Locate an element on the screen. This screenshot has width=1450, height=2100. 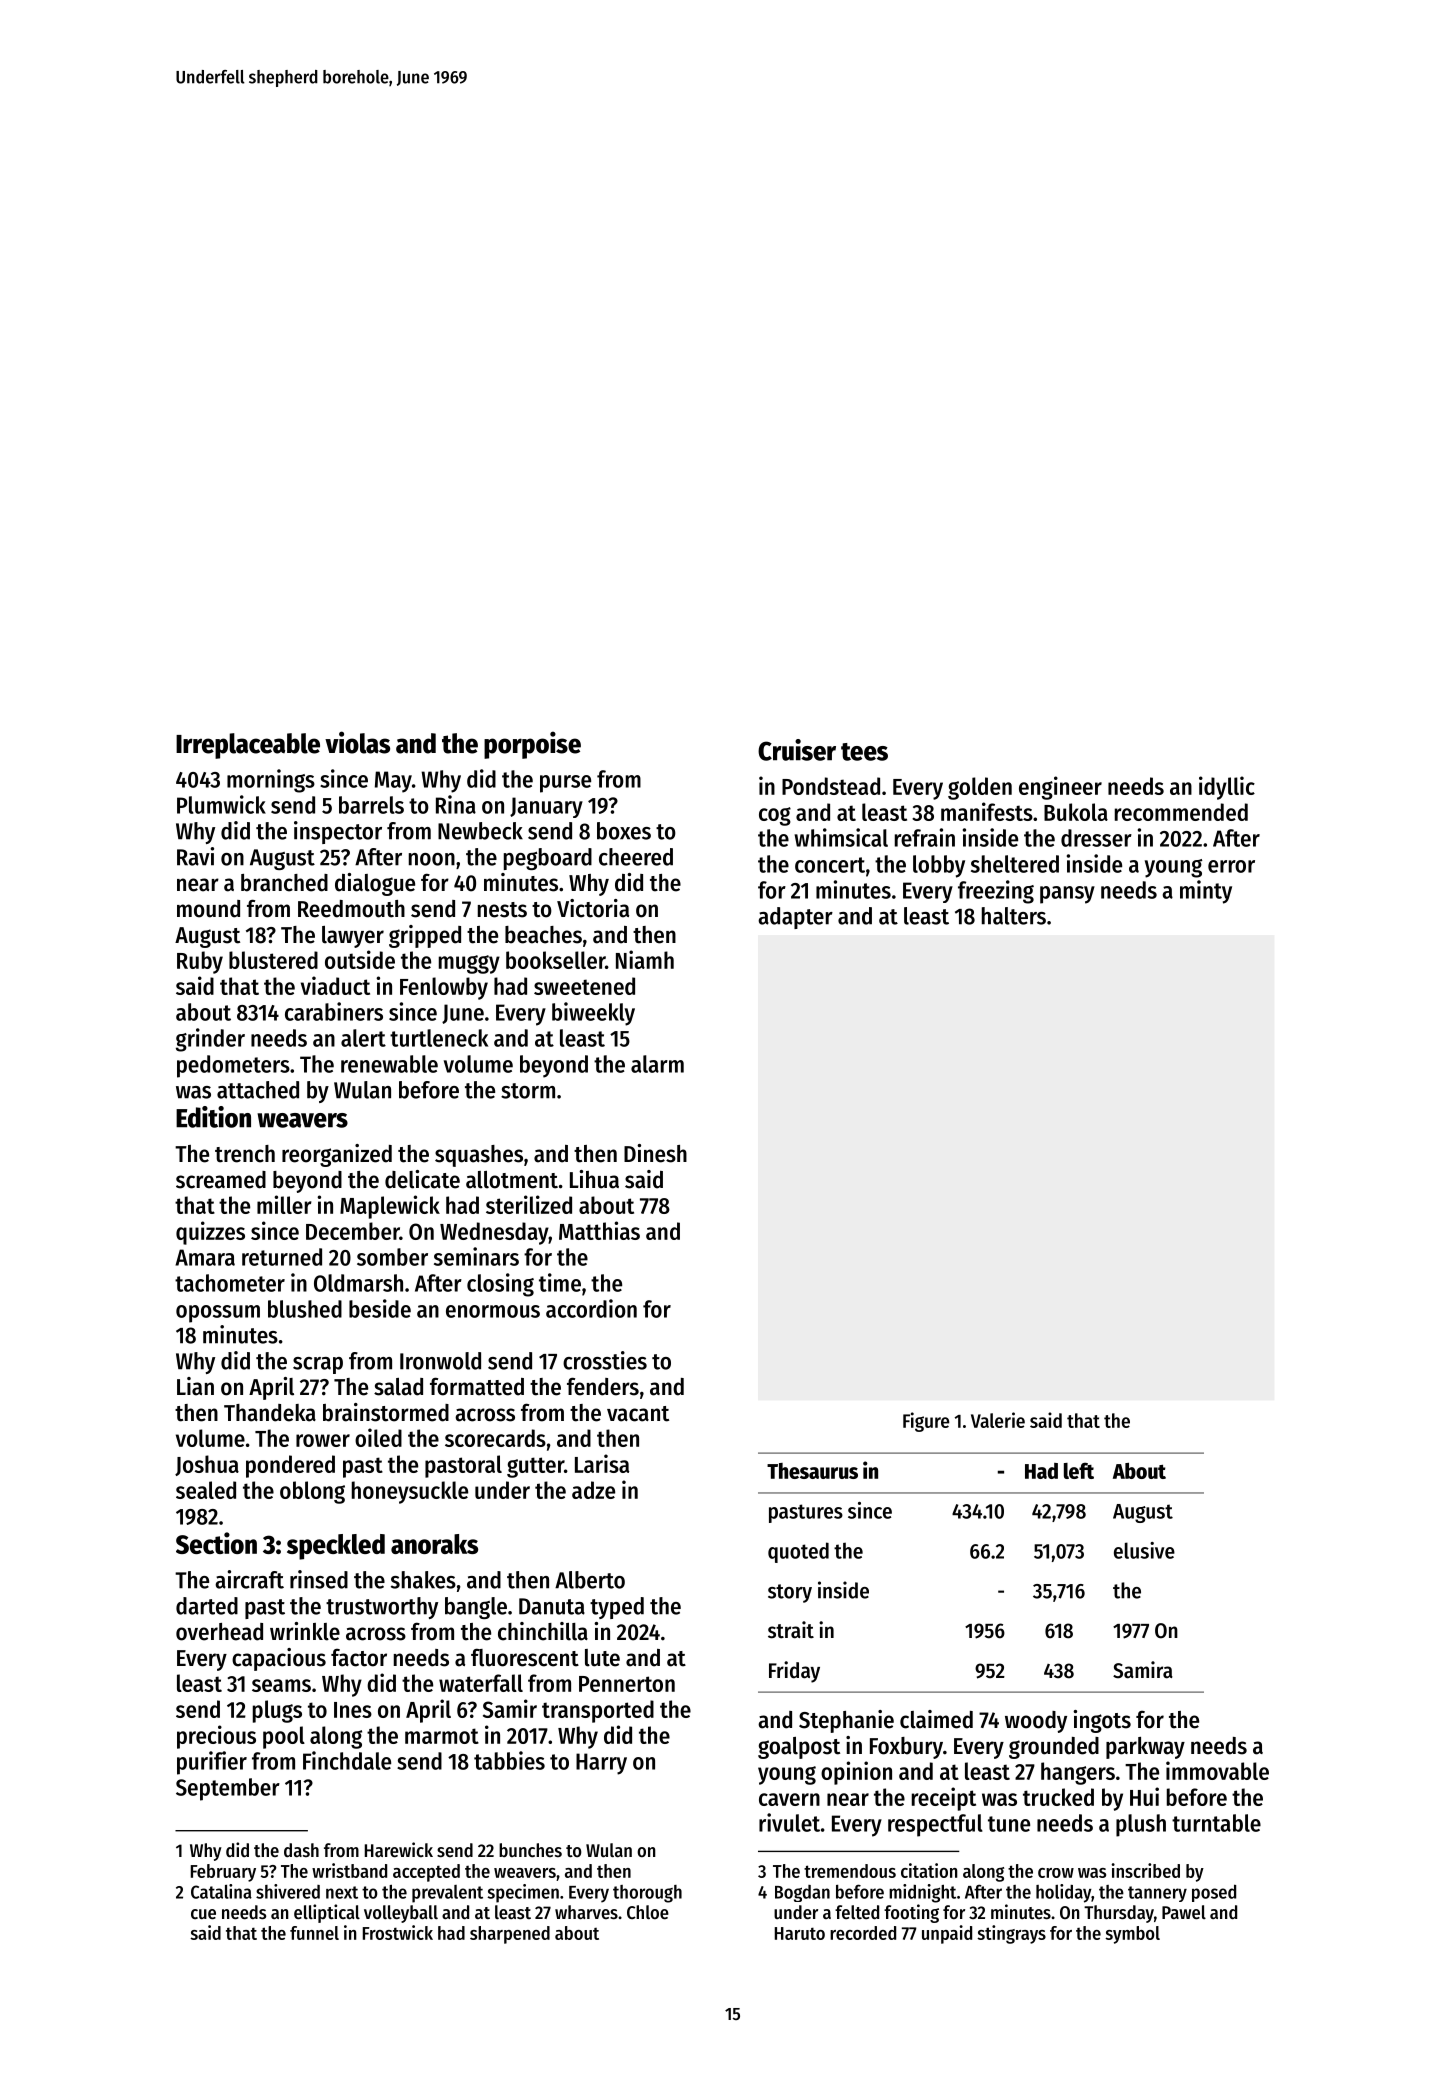
Pondstead is located at coordinates (831, 786).
